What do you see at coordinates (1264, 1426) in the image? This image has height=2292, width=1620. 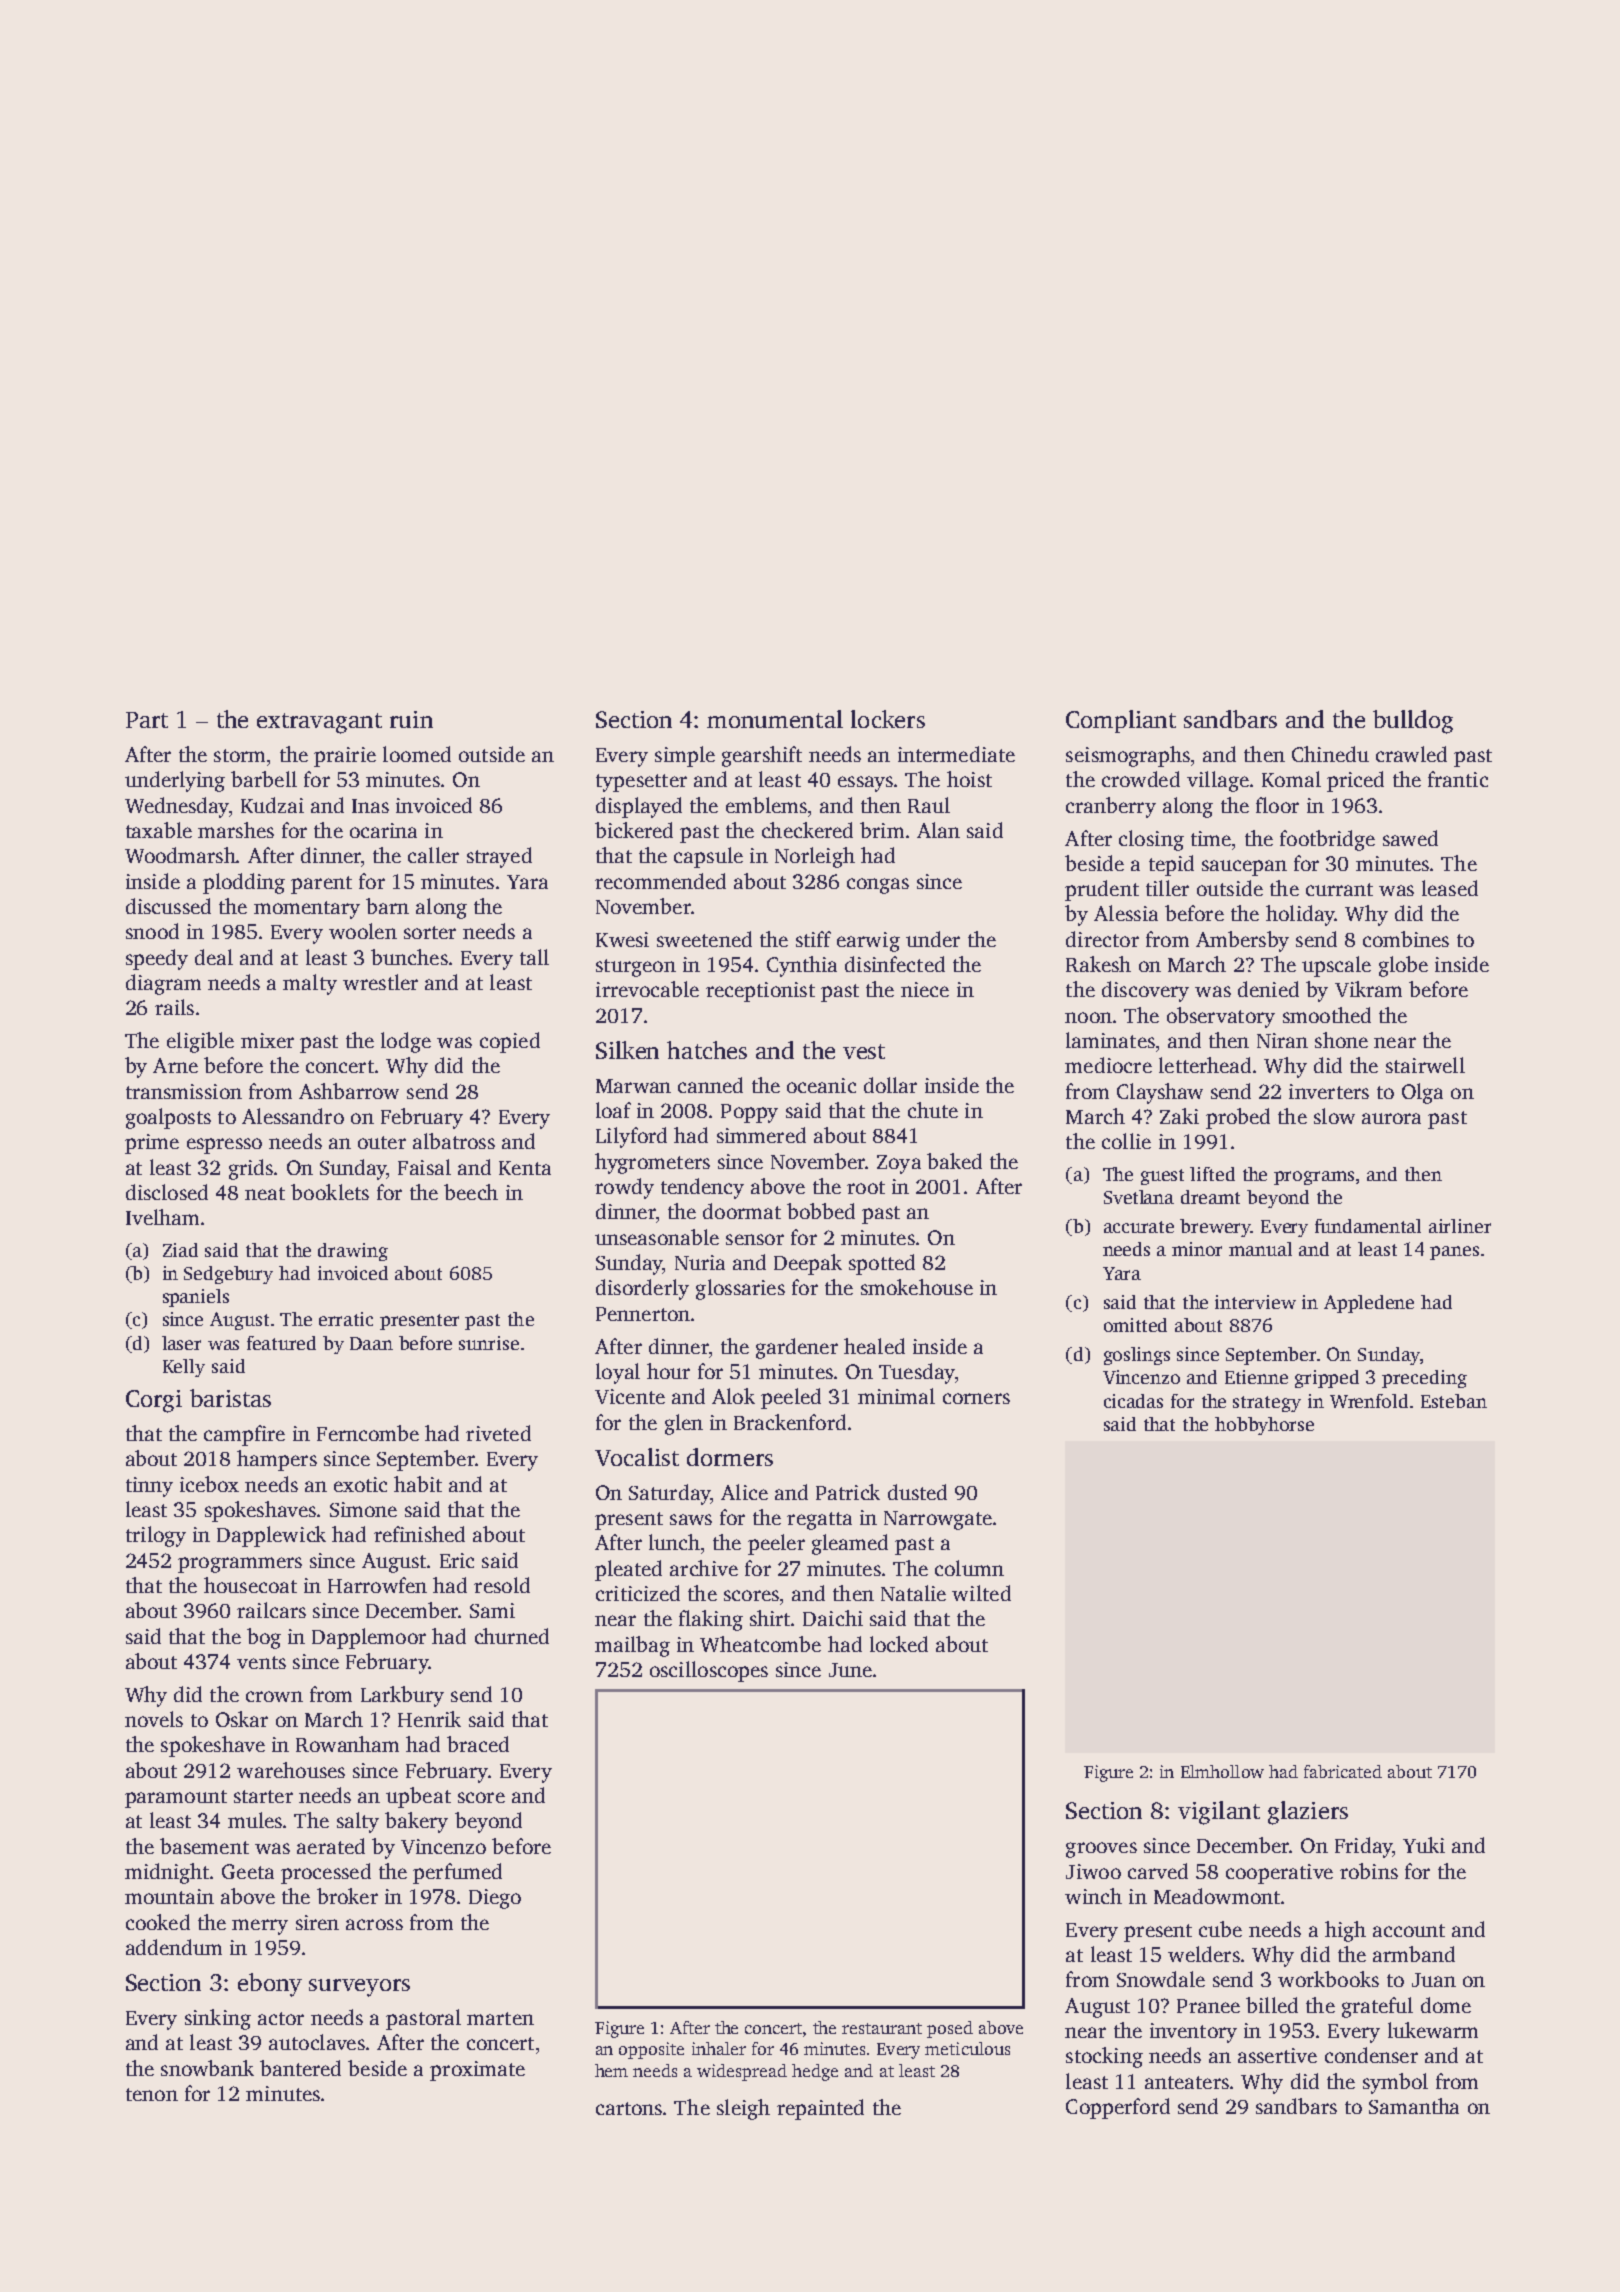 I see `hobbyhorse` at bounding box center [1264, 1426].
